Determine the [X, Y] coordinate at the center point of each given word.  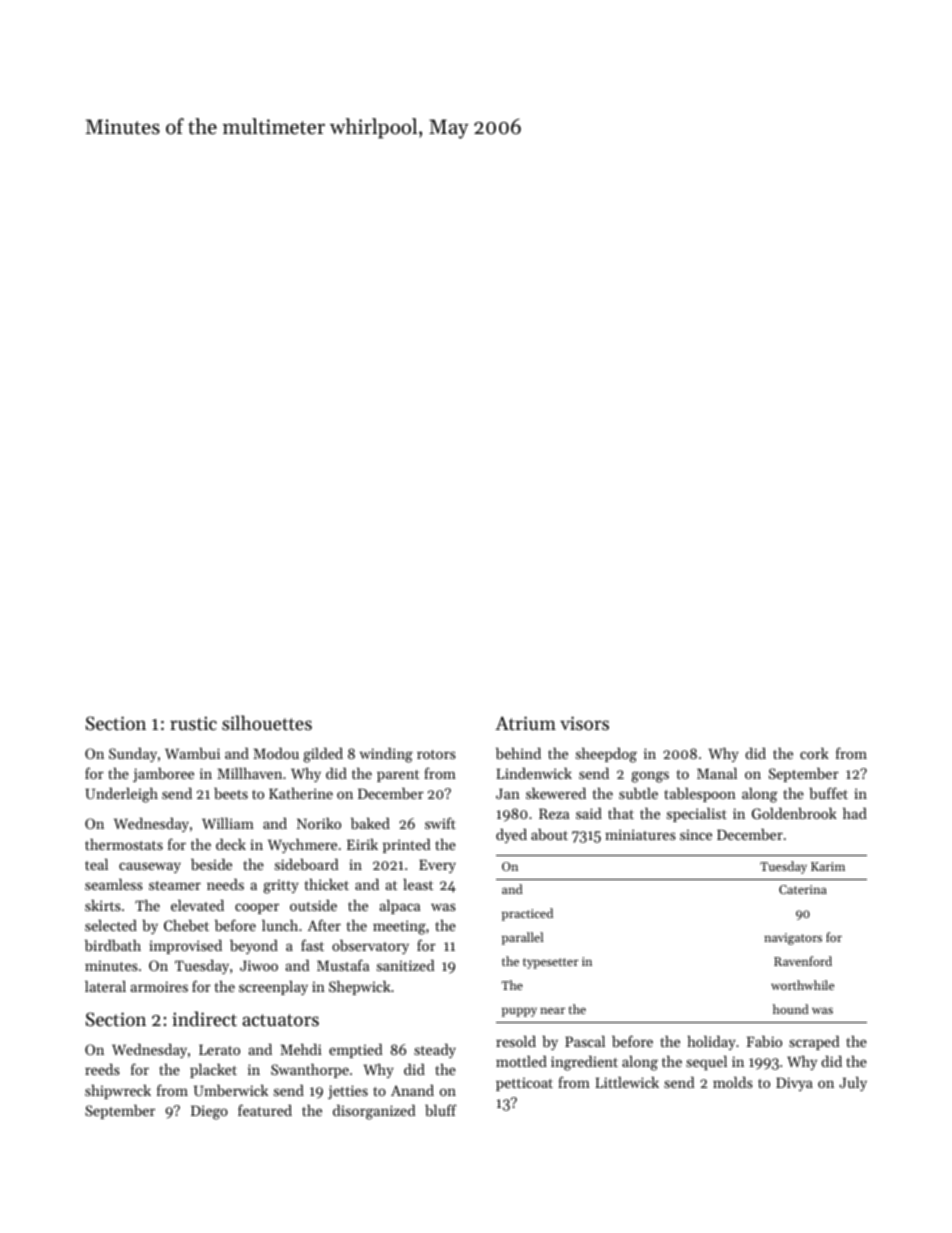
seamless [114, 884]
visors [584, 723]
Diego [209, 1112]
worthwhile [802, 985]
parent [398, 776]
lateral [105, 986]
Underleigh [121, 795]
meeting [399, 927]
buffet [828, 793]
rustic [193, 723]
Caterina [803, 889]
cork [814, 753]
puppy [519, 1012]
